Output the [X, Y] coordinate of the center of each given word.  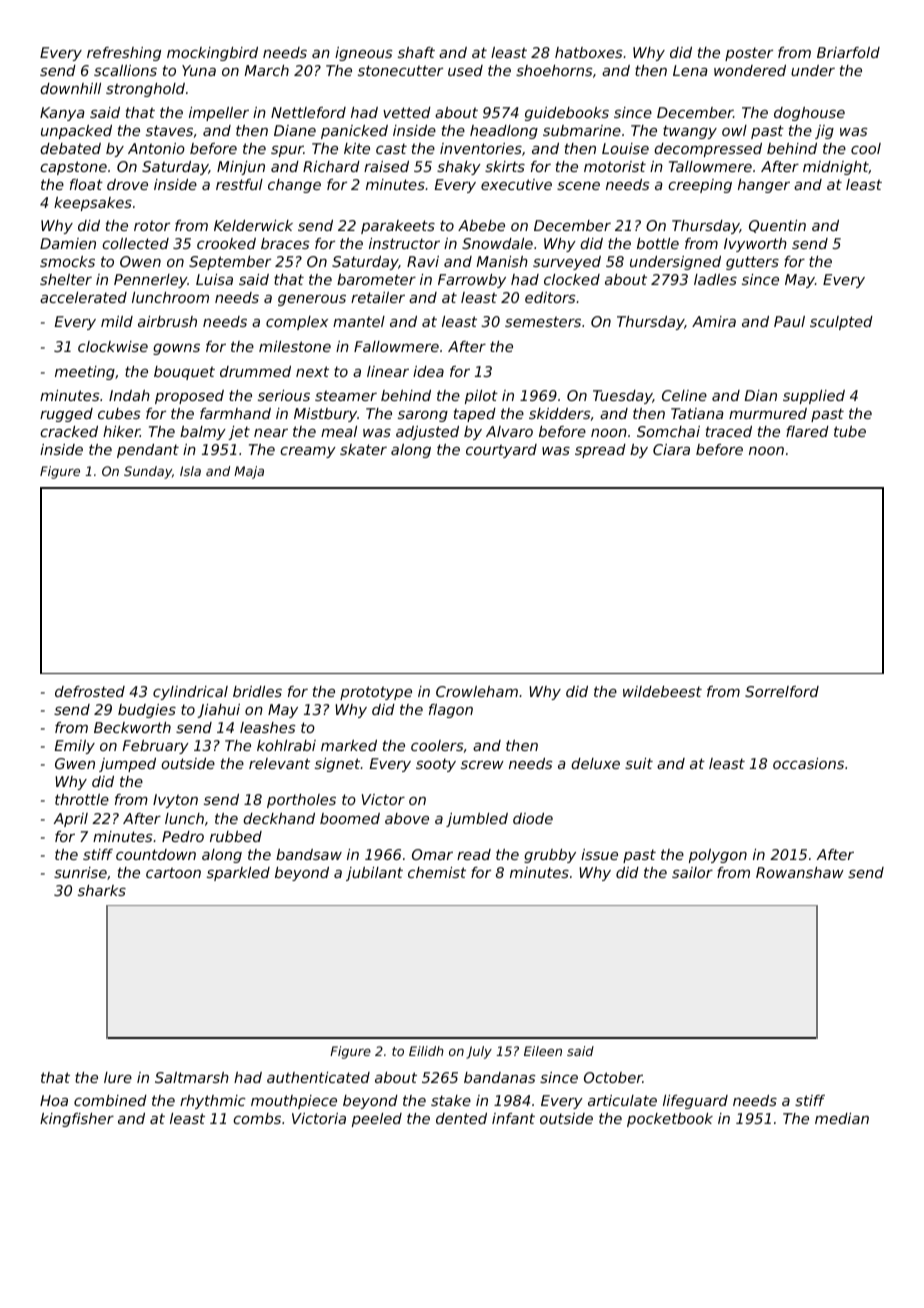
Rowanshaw [800, 872]
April [71, 820]
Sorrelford [782, 691]
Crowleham [477, 691]
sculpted [841, 323]
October [613, 1077]
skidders [560, 413]
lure [118, 1077]
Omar [432, 854]
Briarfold [848, 52]
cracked [69, 431]
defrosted [90, 691]
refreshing [124, 54]
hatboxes [589, 52]
